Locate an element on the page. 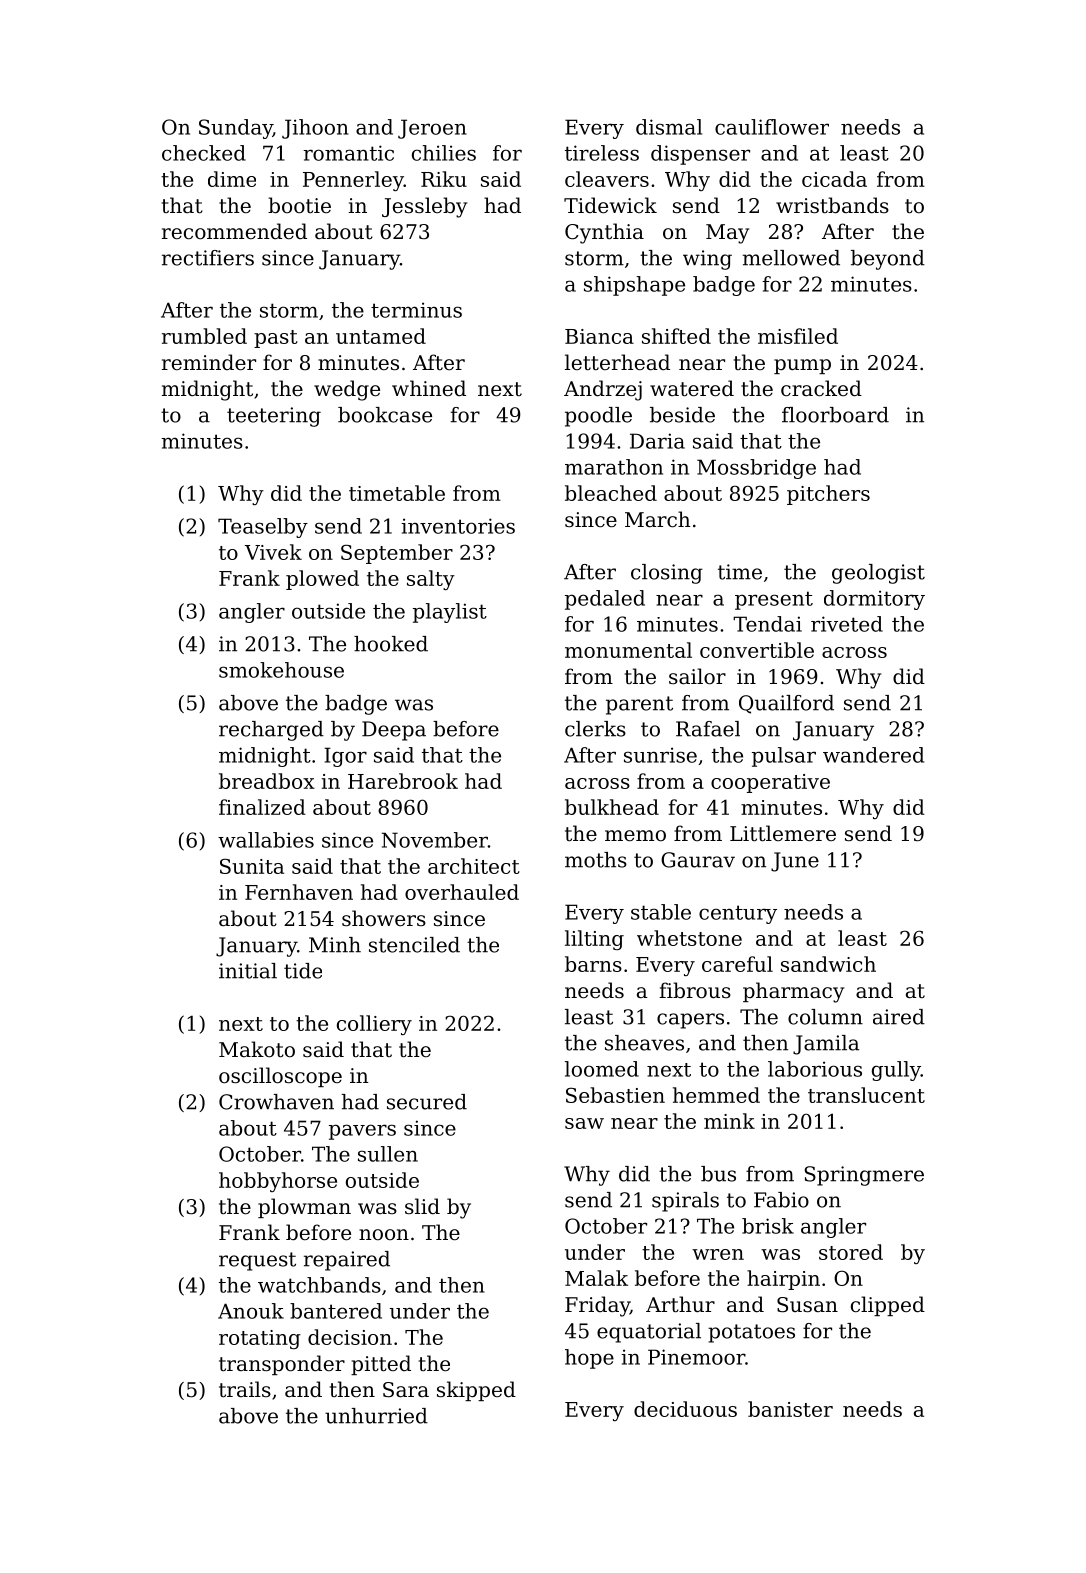 This page has width=1086, height=1573. unhurried is located at coordinates (376, 1416).
